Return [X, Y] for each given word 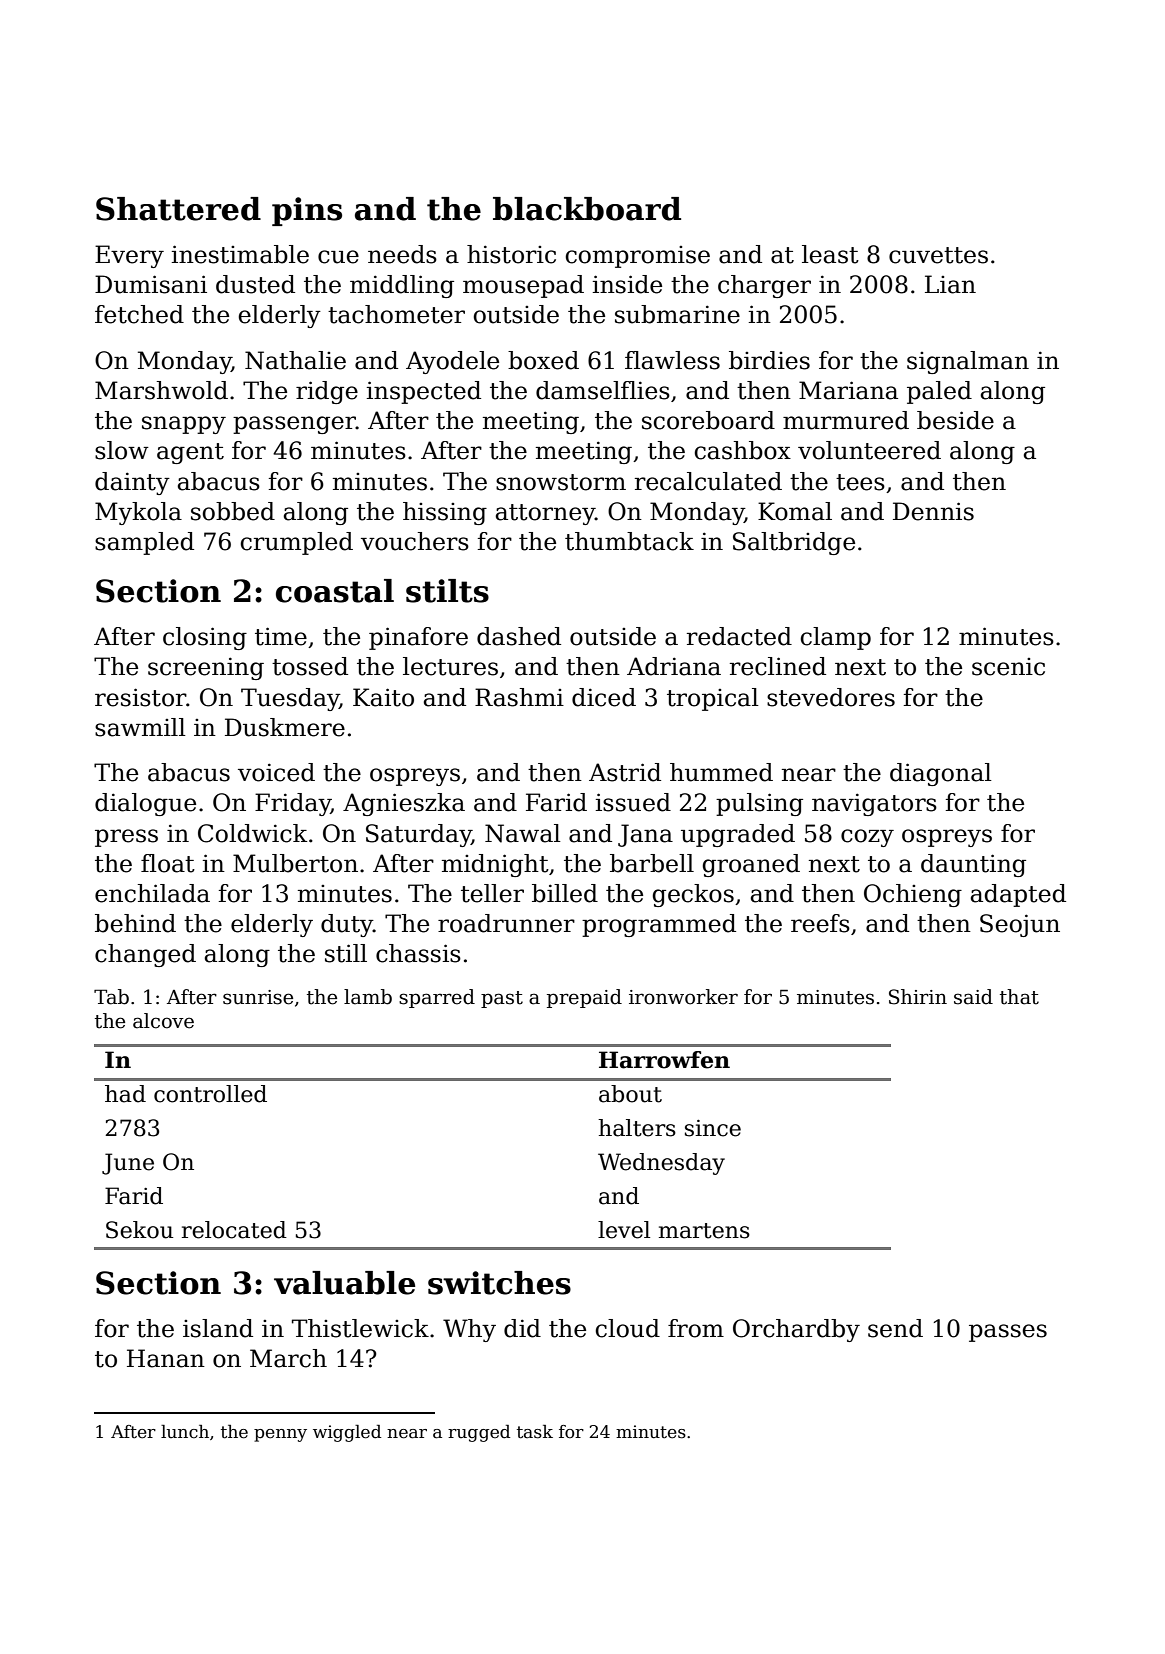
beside [955, 420]
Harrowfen [664, 1060]
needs [402, 254]
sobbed [233, 511]
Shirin [918, 997]
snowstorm [561, 482]
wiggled [347, 1433]
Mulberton [295, 863]
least [830, 254]
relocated [234, 1230]
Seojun [1020, 925]
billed [565, 893]
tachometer [396, 314]
